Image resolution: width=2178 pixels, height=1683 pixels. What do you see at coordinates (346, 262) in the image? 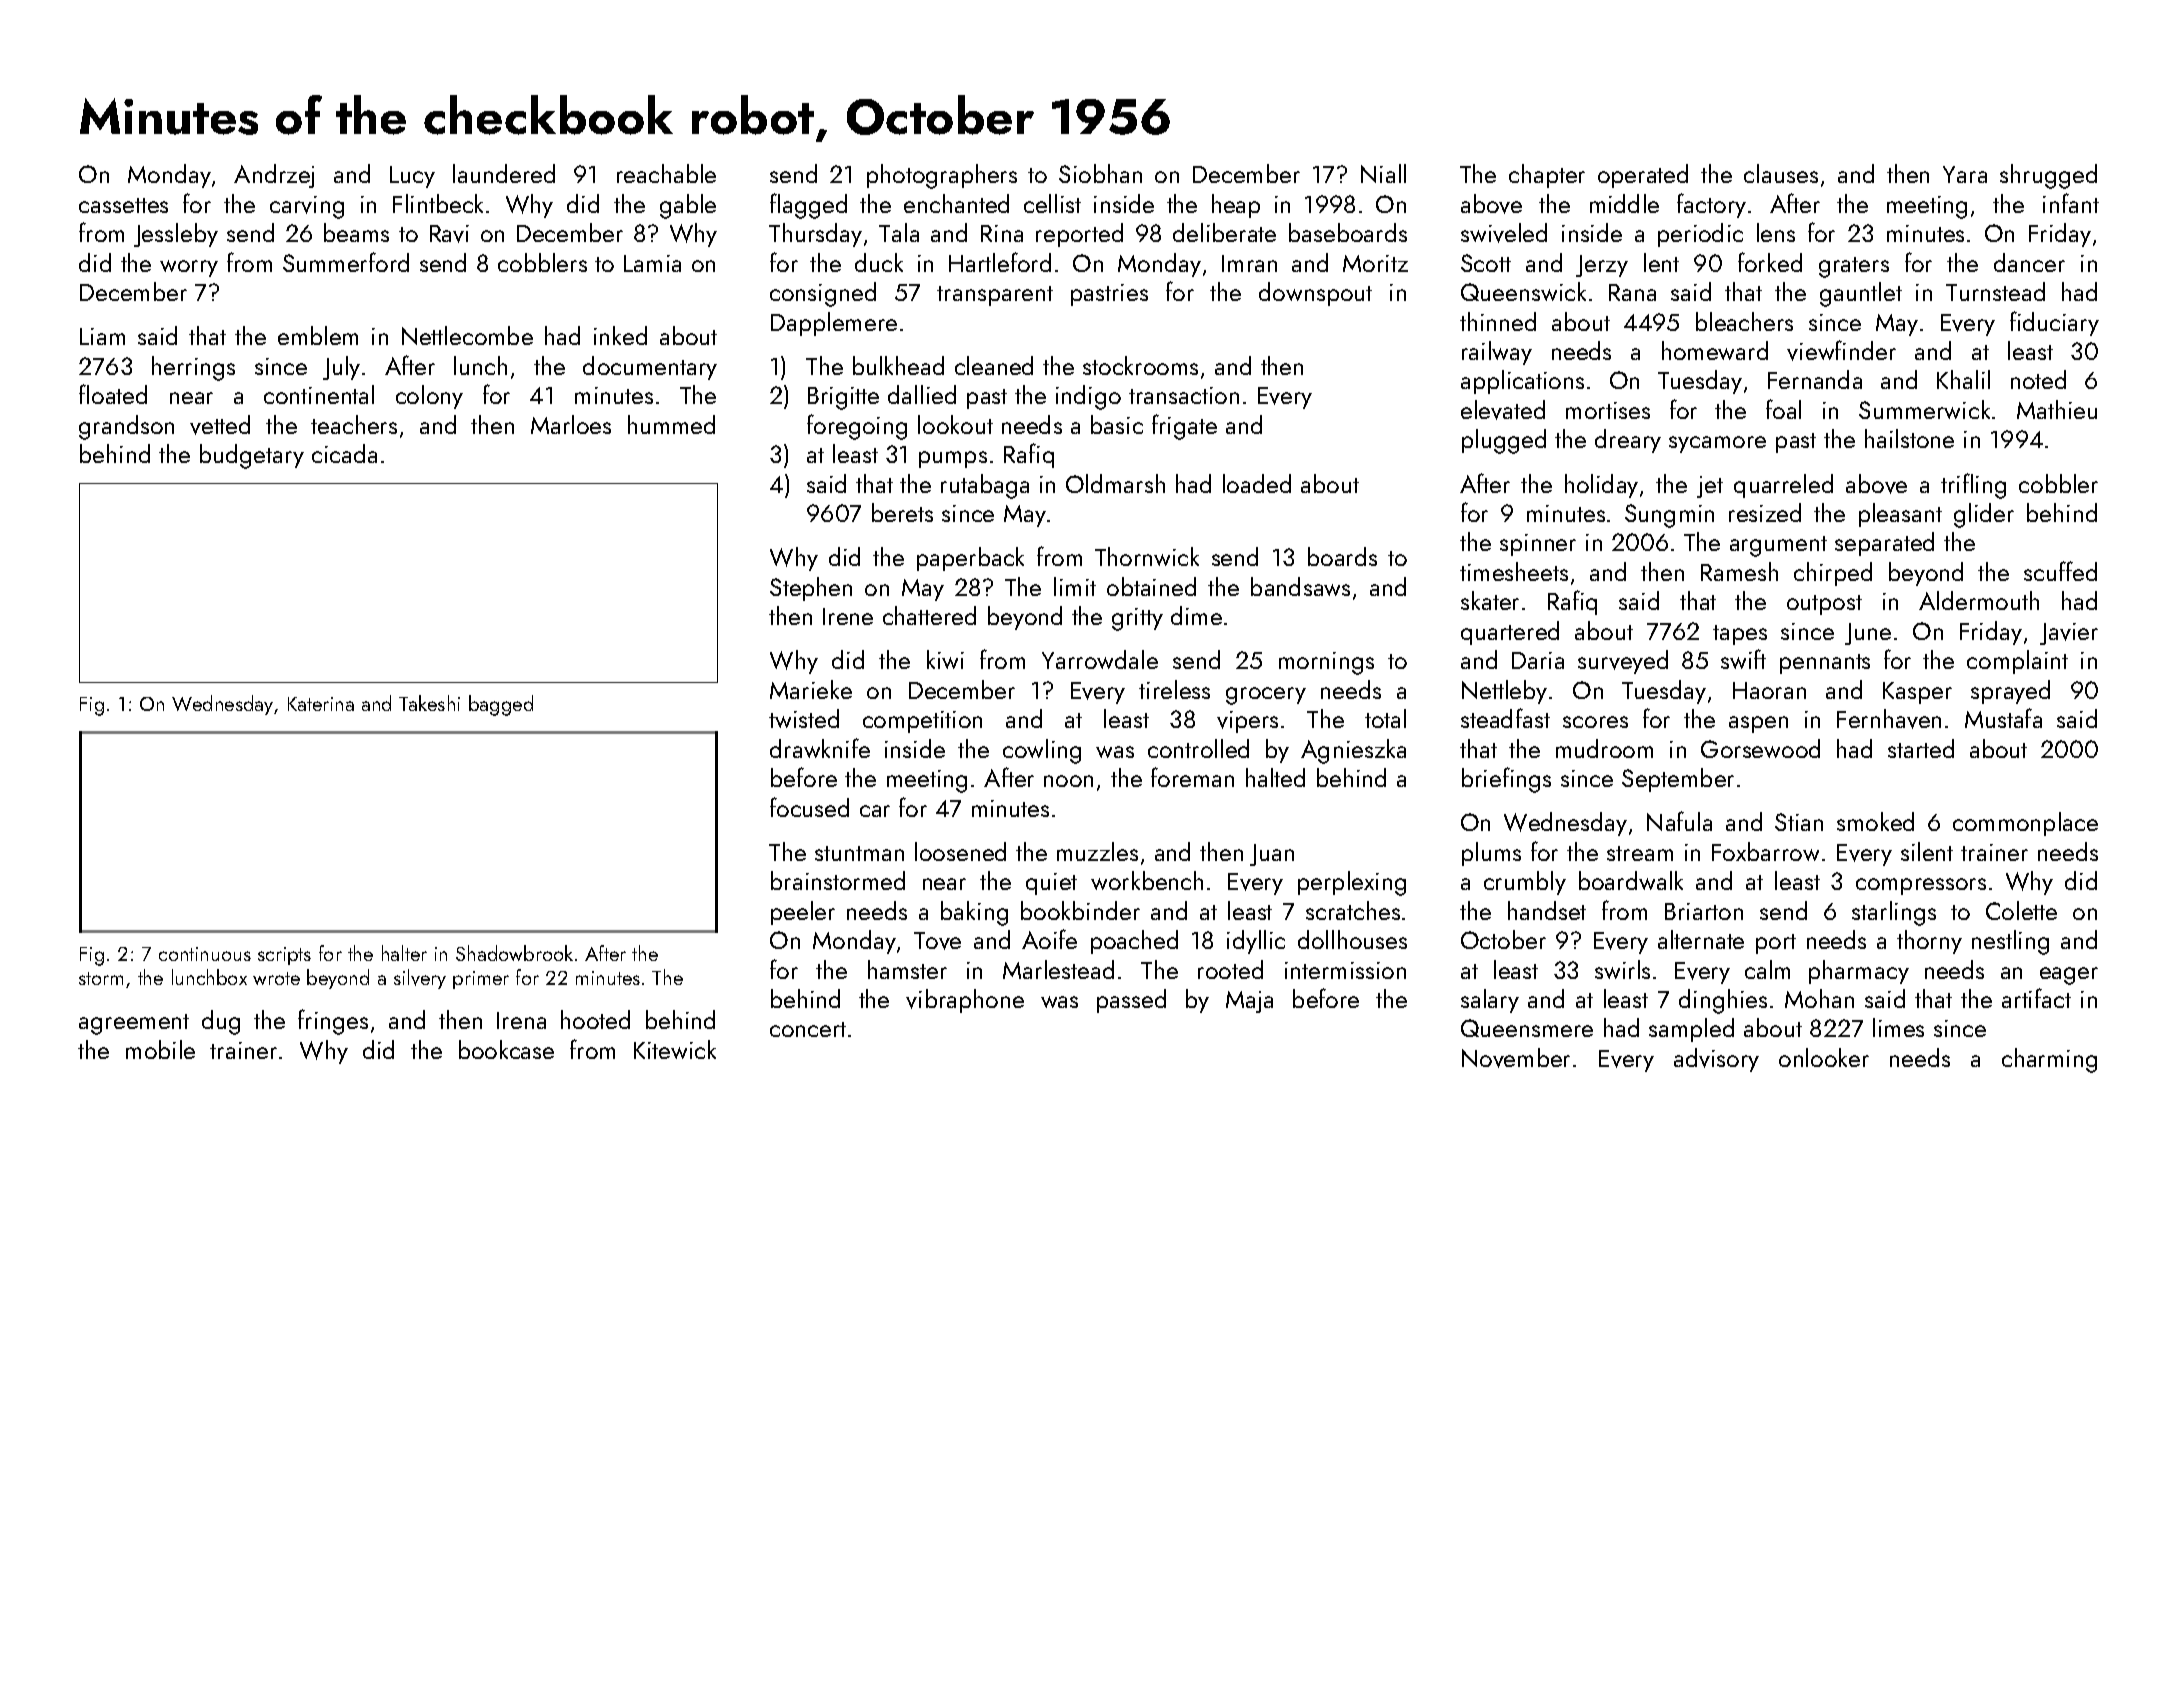
I see `Summerford` at bounding box center [346, 262].
